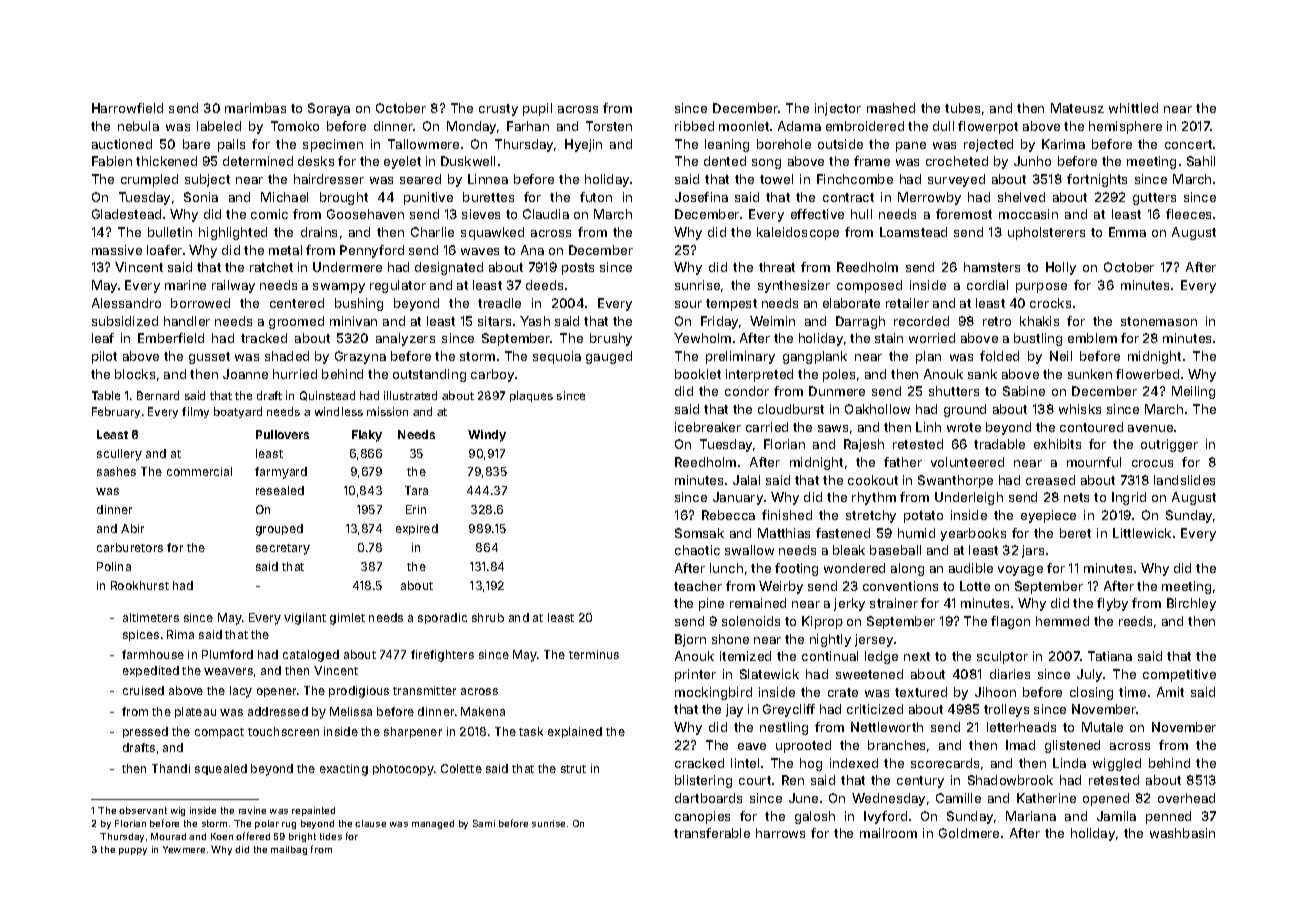 The height and width of the image is (924, 1308). What do you see at coordinates (784, 144) in the image?
I see `borehole` at bounding box center [784, 144].
